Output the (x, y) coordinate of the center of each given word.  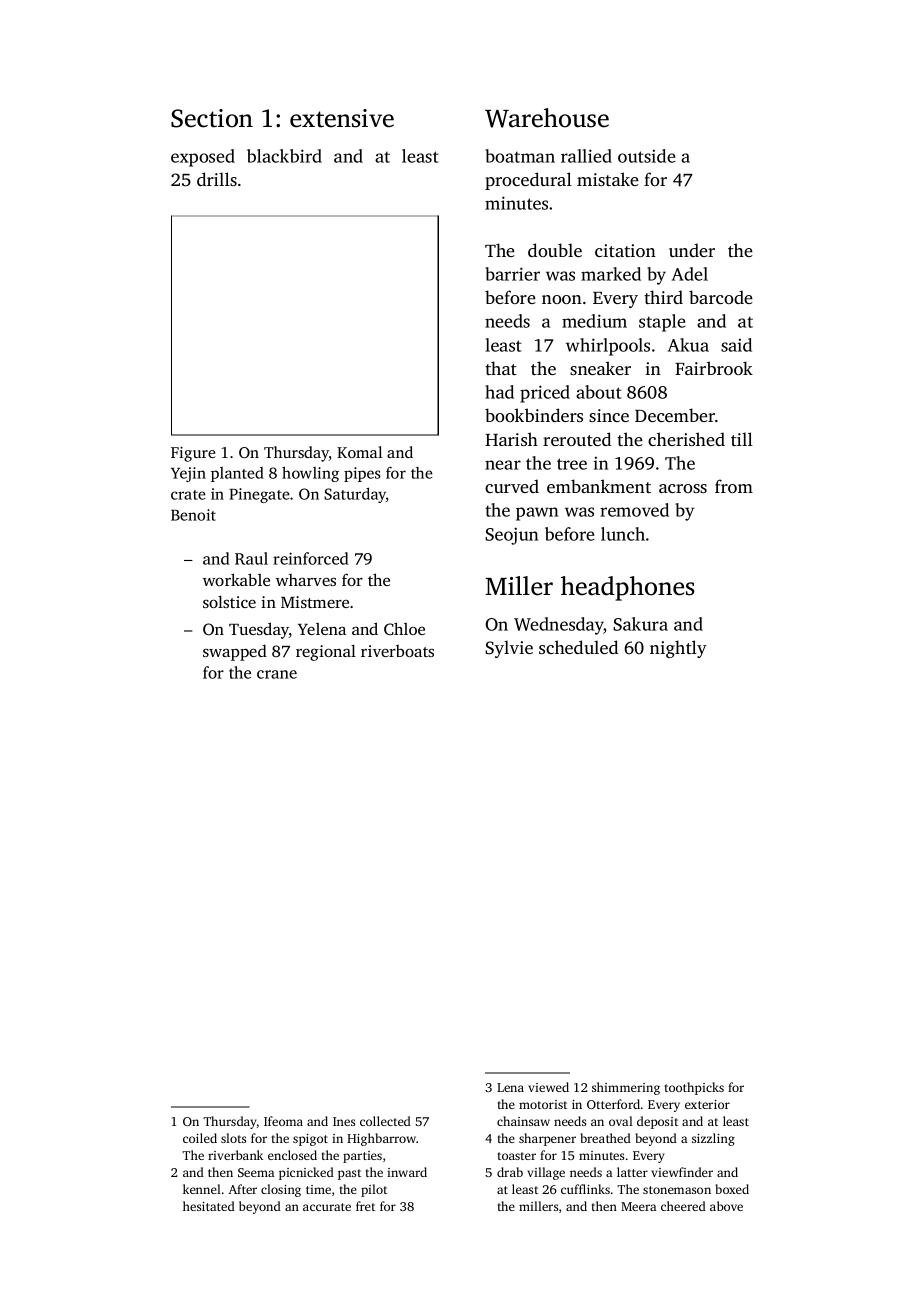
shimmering (626, 1088)
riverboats (397, 651)
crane (277, 674)
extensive (342, 118)
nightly (678, 649)
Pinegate (259, 495)
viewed (548, 1087)
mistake (608, 179)
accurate (327, 1207)
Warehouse (547, 118)
